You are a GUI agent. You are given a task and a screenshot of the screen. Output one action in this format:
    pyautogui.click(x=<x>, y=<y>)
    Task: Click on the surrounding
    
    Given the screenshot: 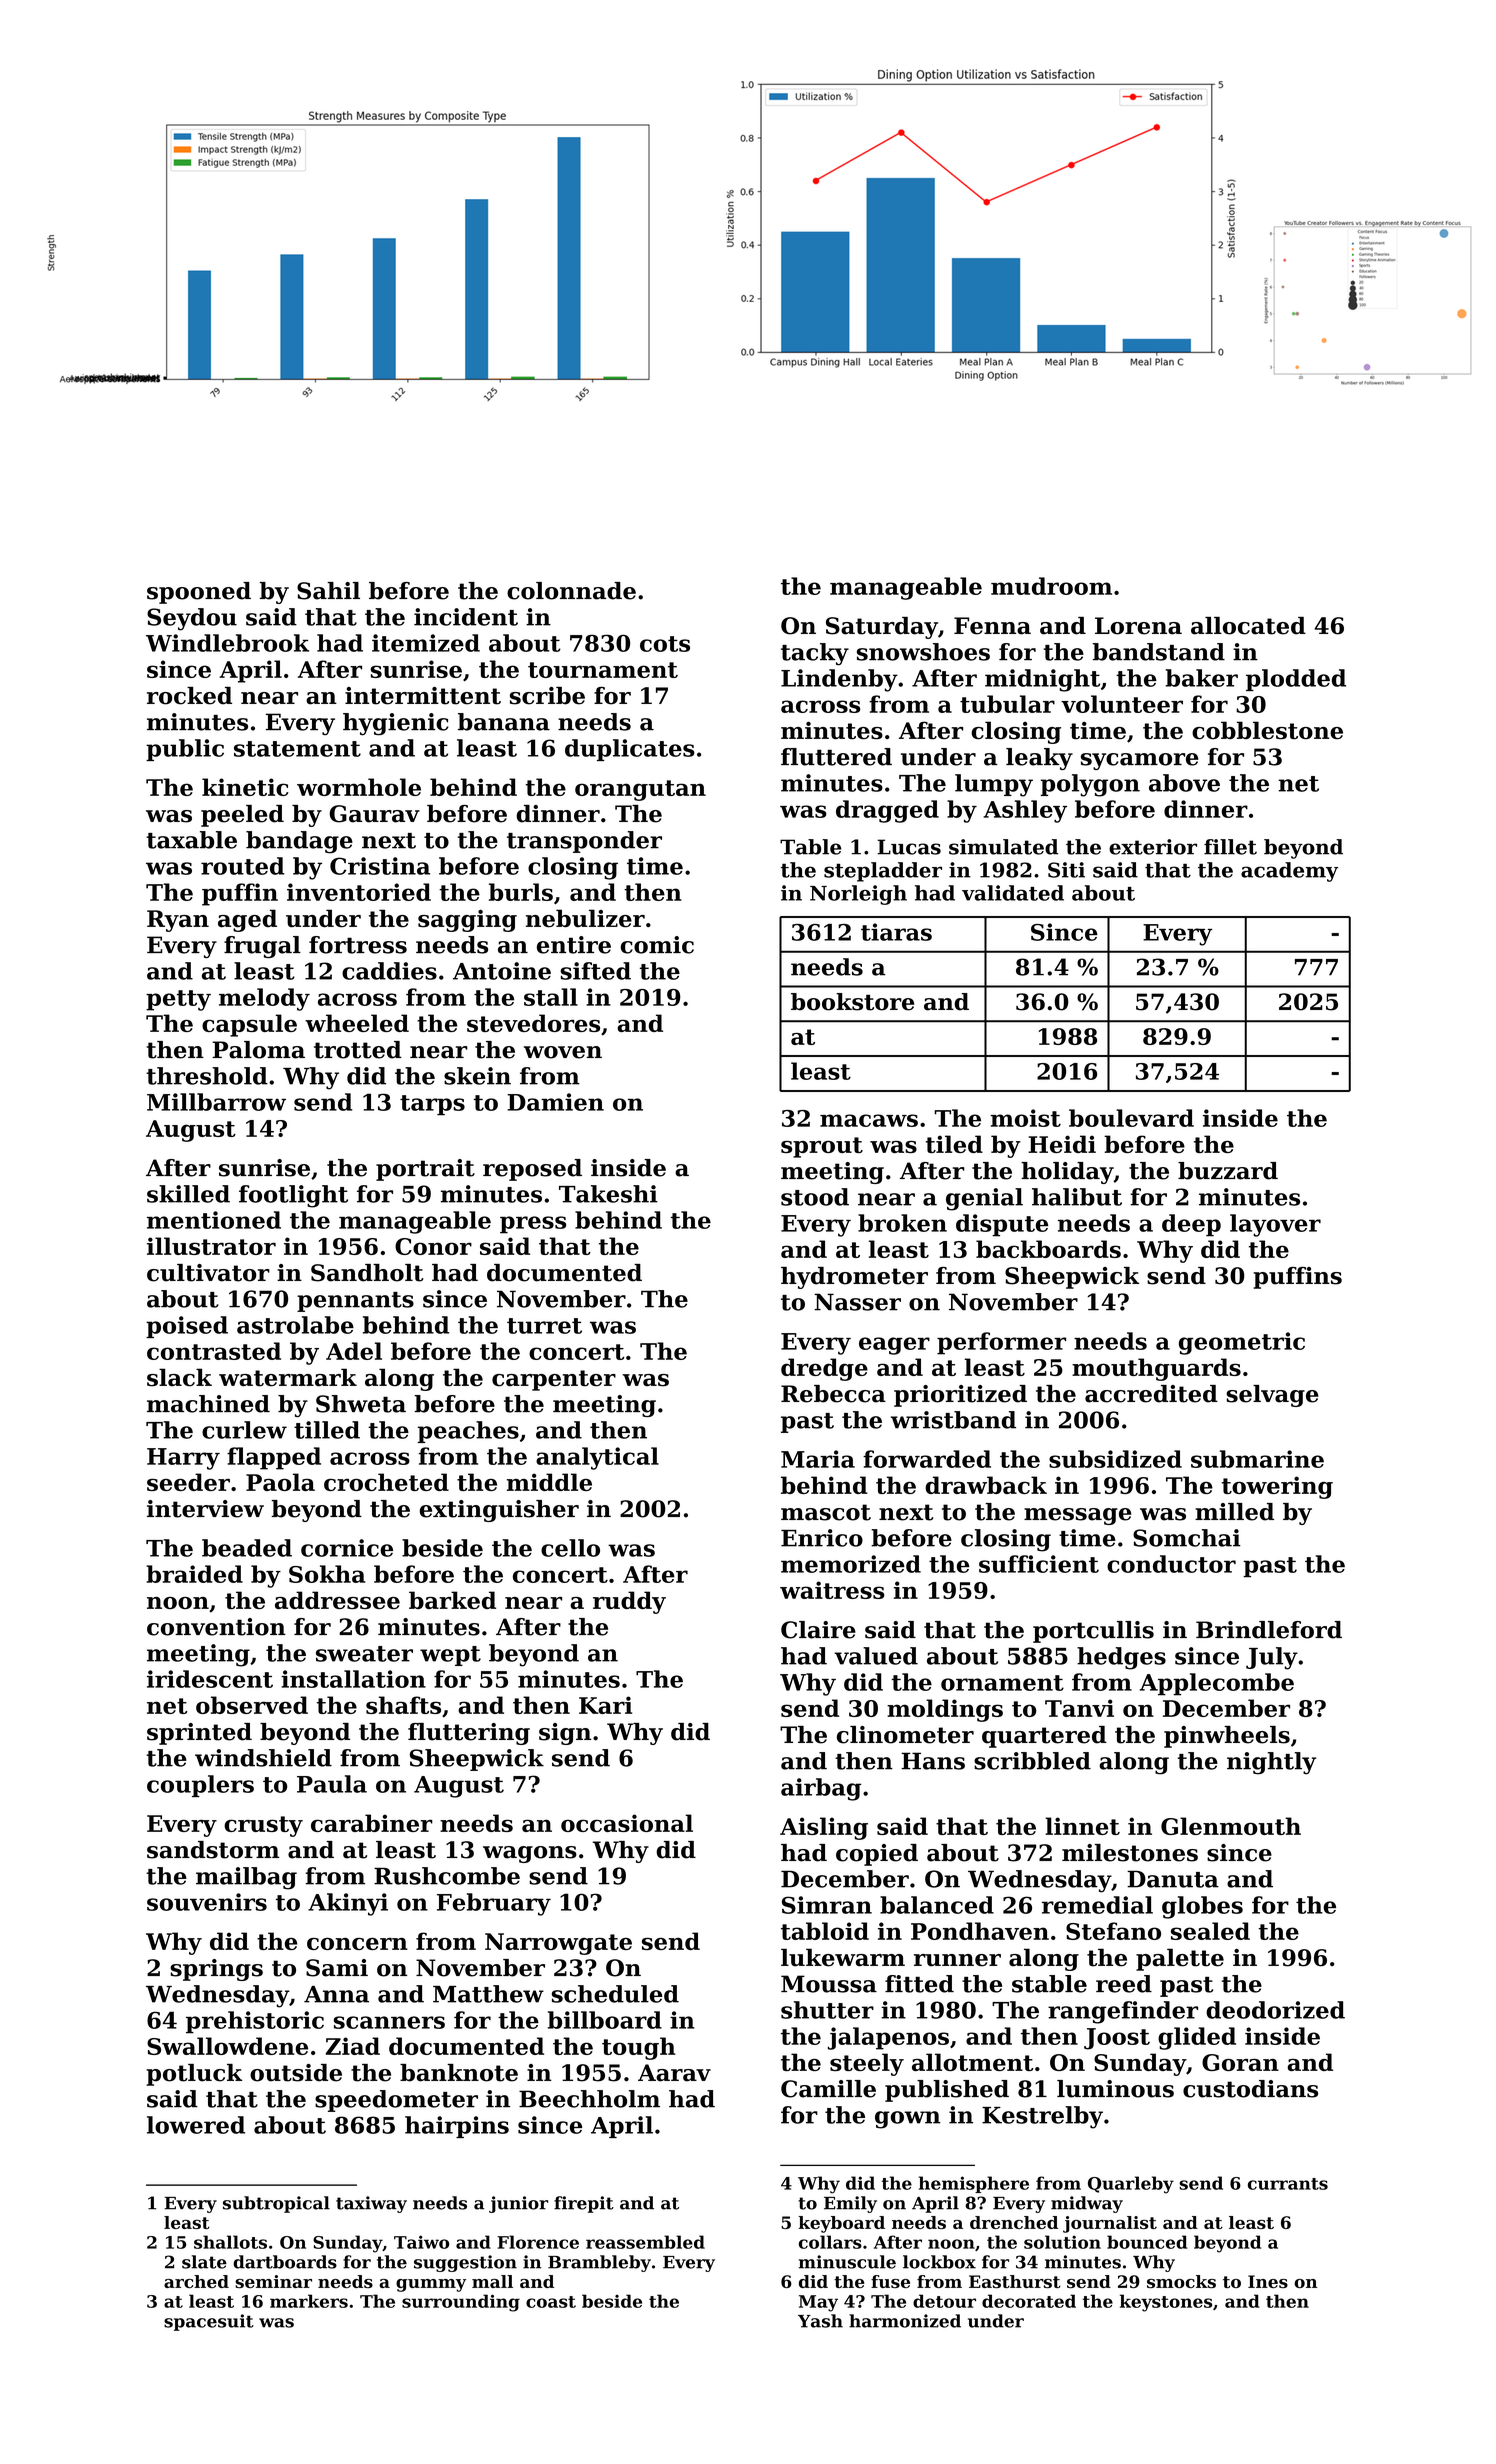 What is the action you would take?
    pyautogui.click(x=461, y=2303)
